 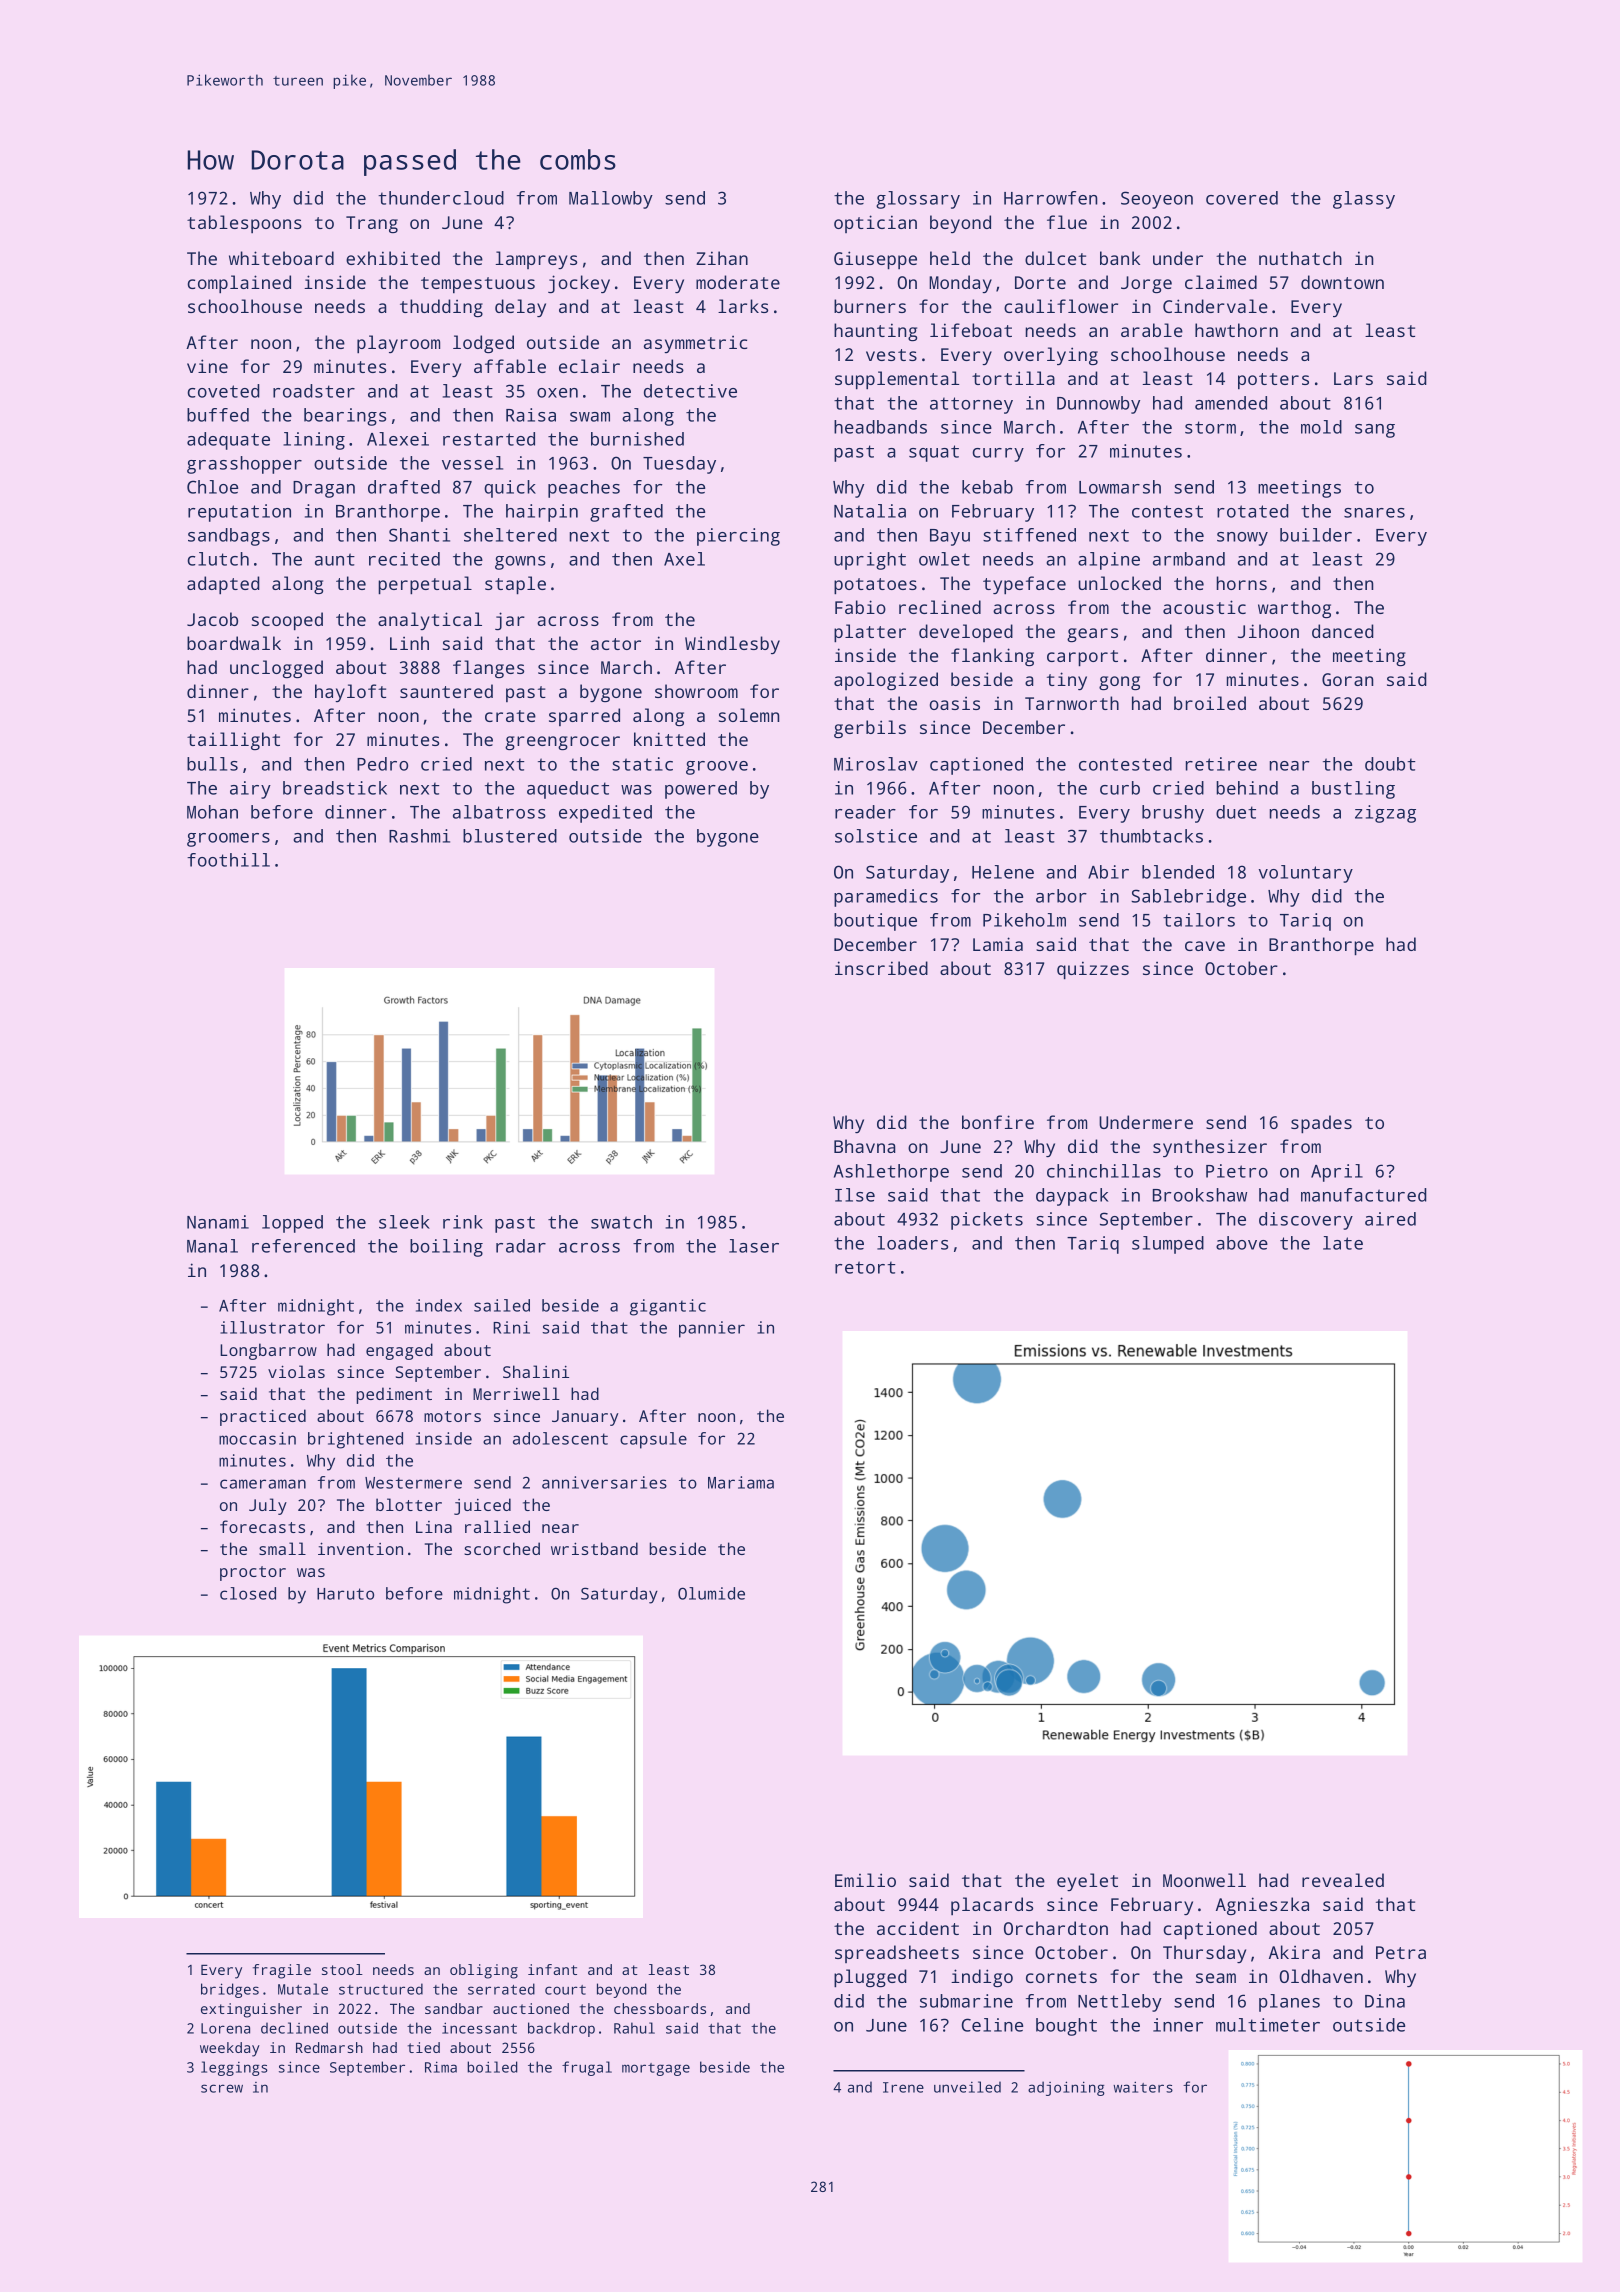 I want to click on Bhavna, so click(x=864, y=1146).
